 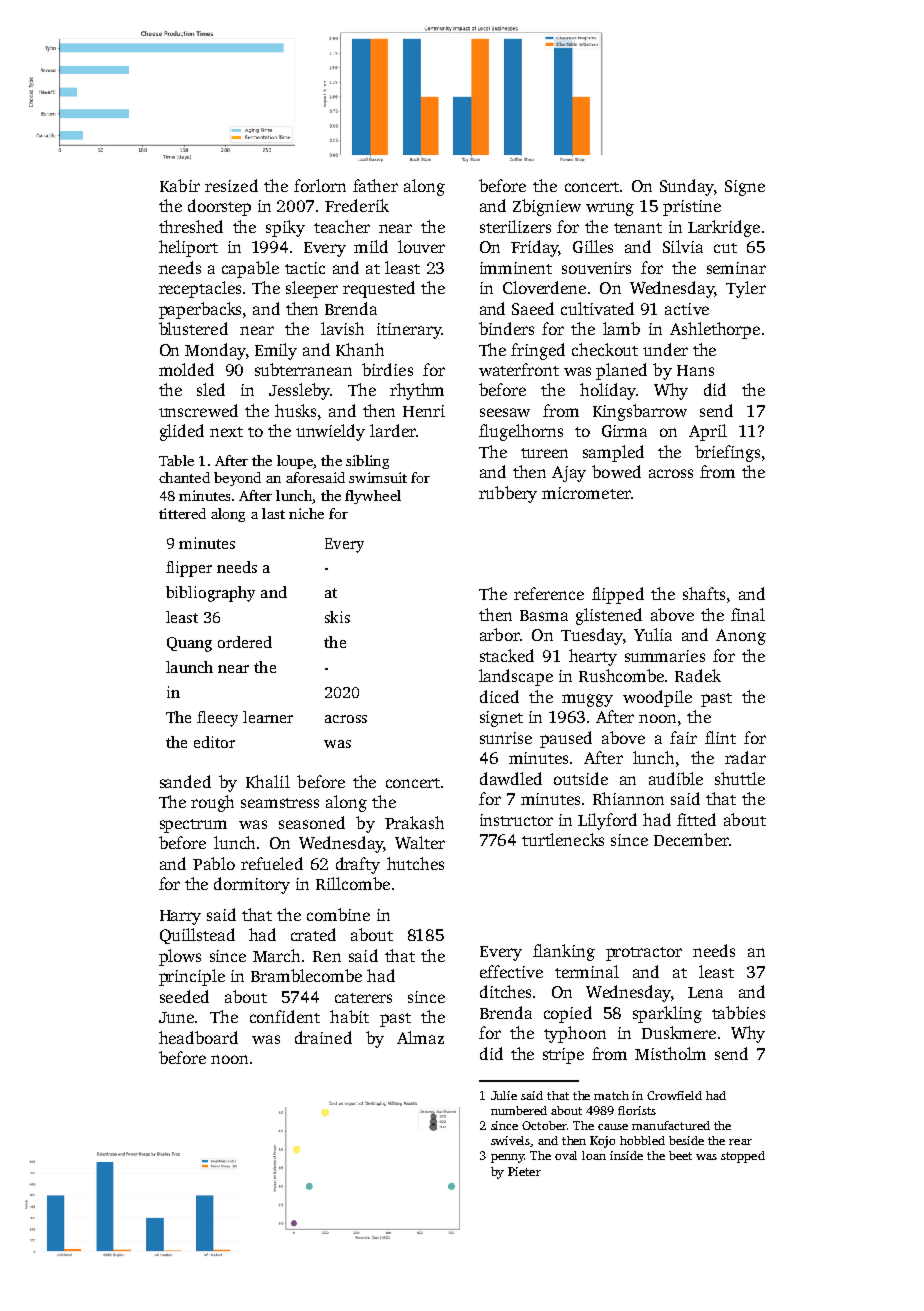 What do you see at coordinates (586, 493) in the document?
I see `micrometer` at bounding box center [586, 493].
